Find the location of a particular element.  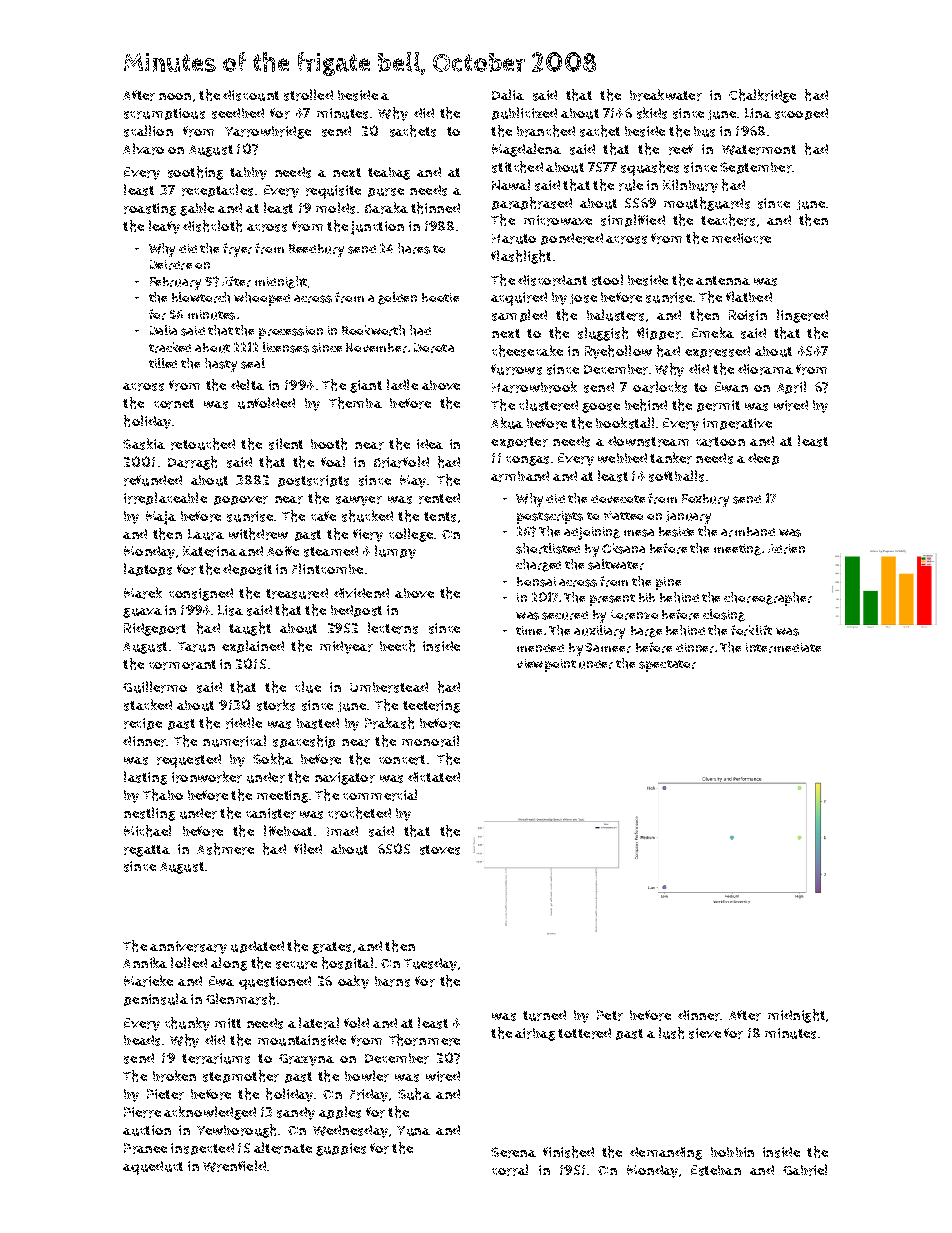

laptops is located at coordinates (148, 569).
